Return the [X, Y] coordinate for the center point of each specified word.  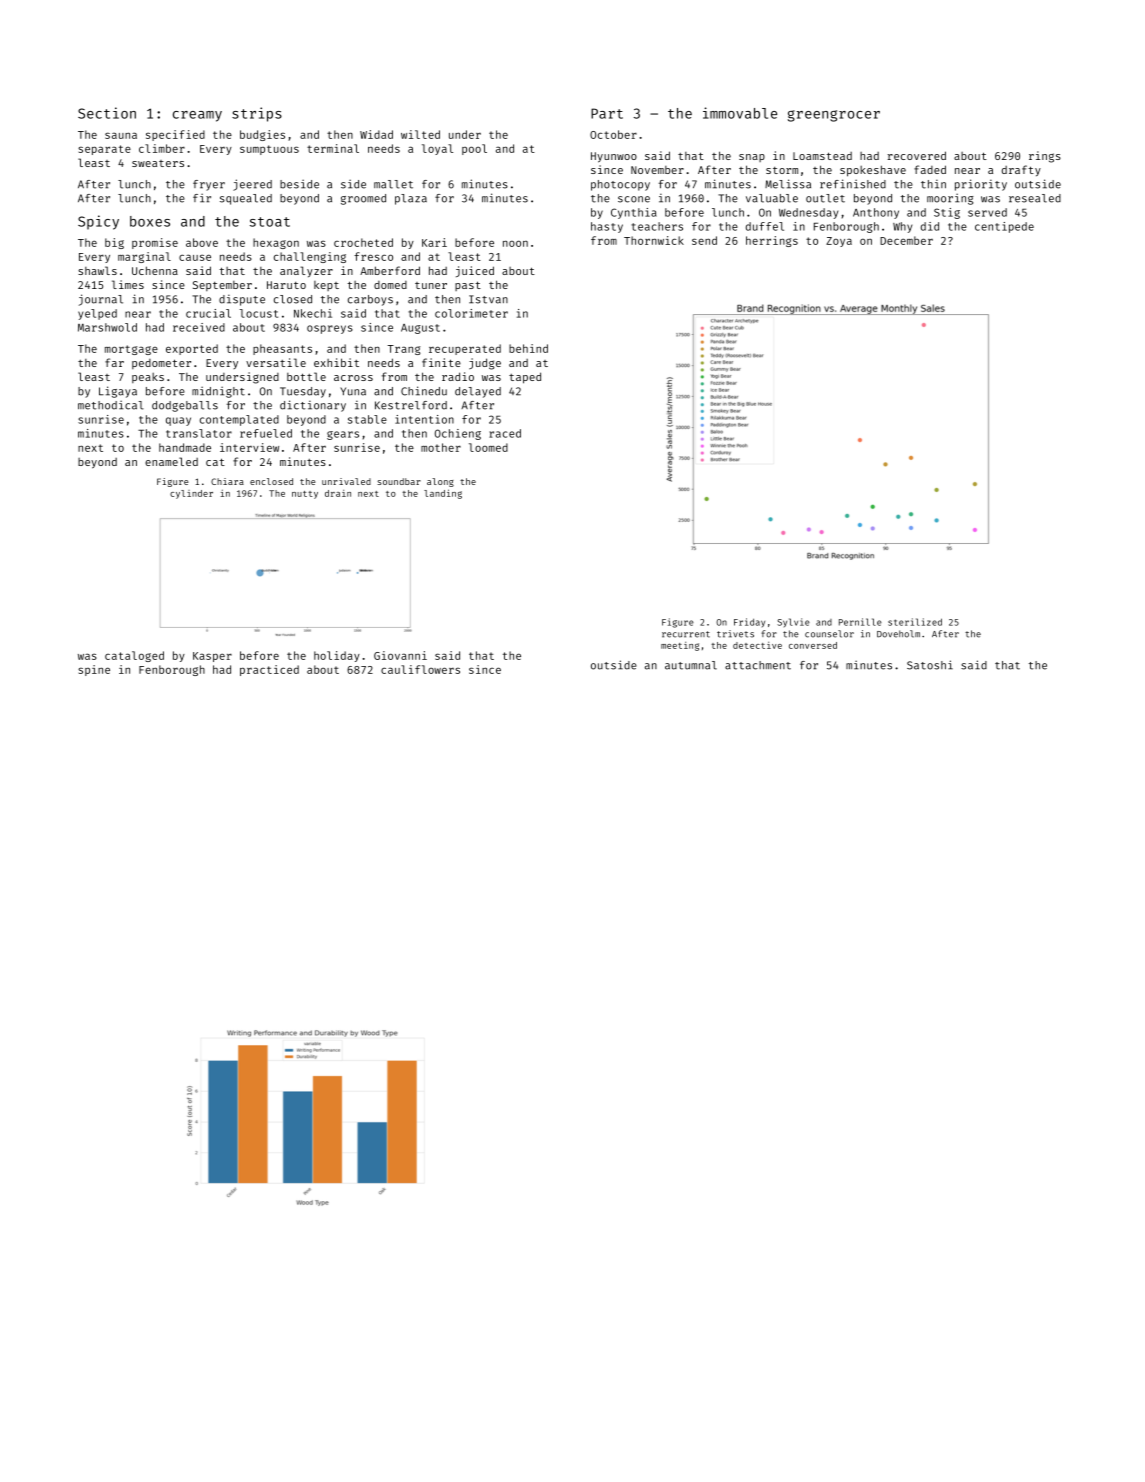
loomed [488, 447]
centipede [1004, 227]
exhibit [336, 362]
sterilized [915, 622]
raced [505, 433]
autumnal [691, 665]
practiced [269, 670]
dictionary [313, 406]
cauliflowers [420, 669]
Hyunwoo [614, 157]
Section [107, 113]
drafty [1021, 170]
